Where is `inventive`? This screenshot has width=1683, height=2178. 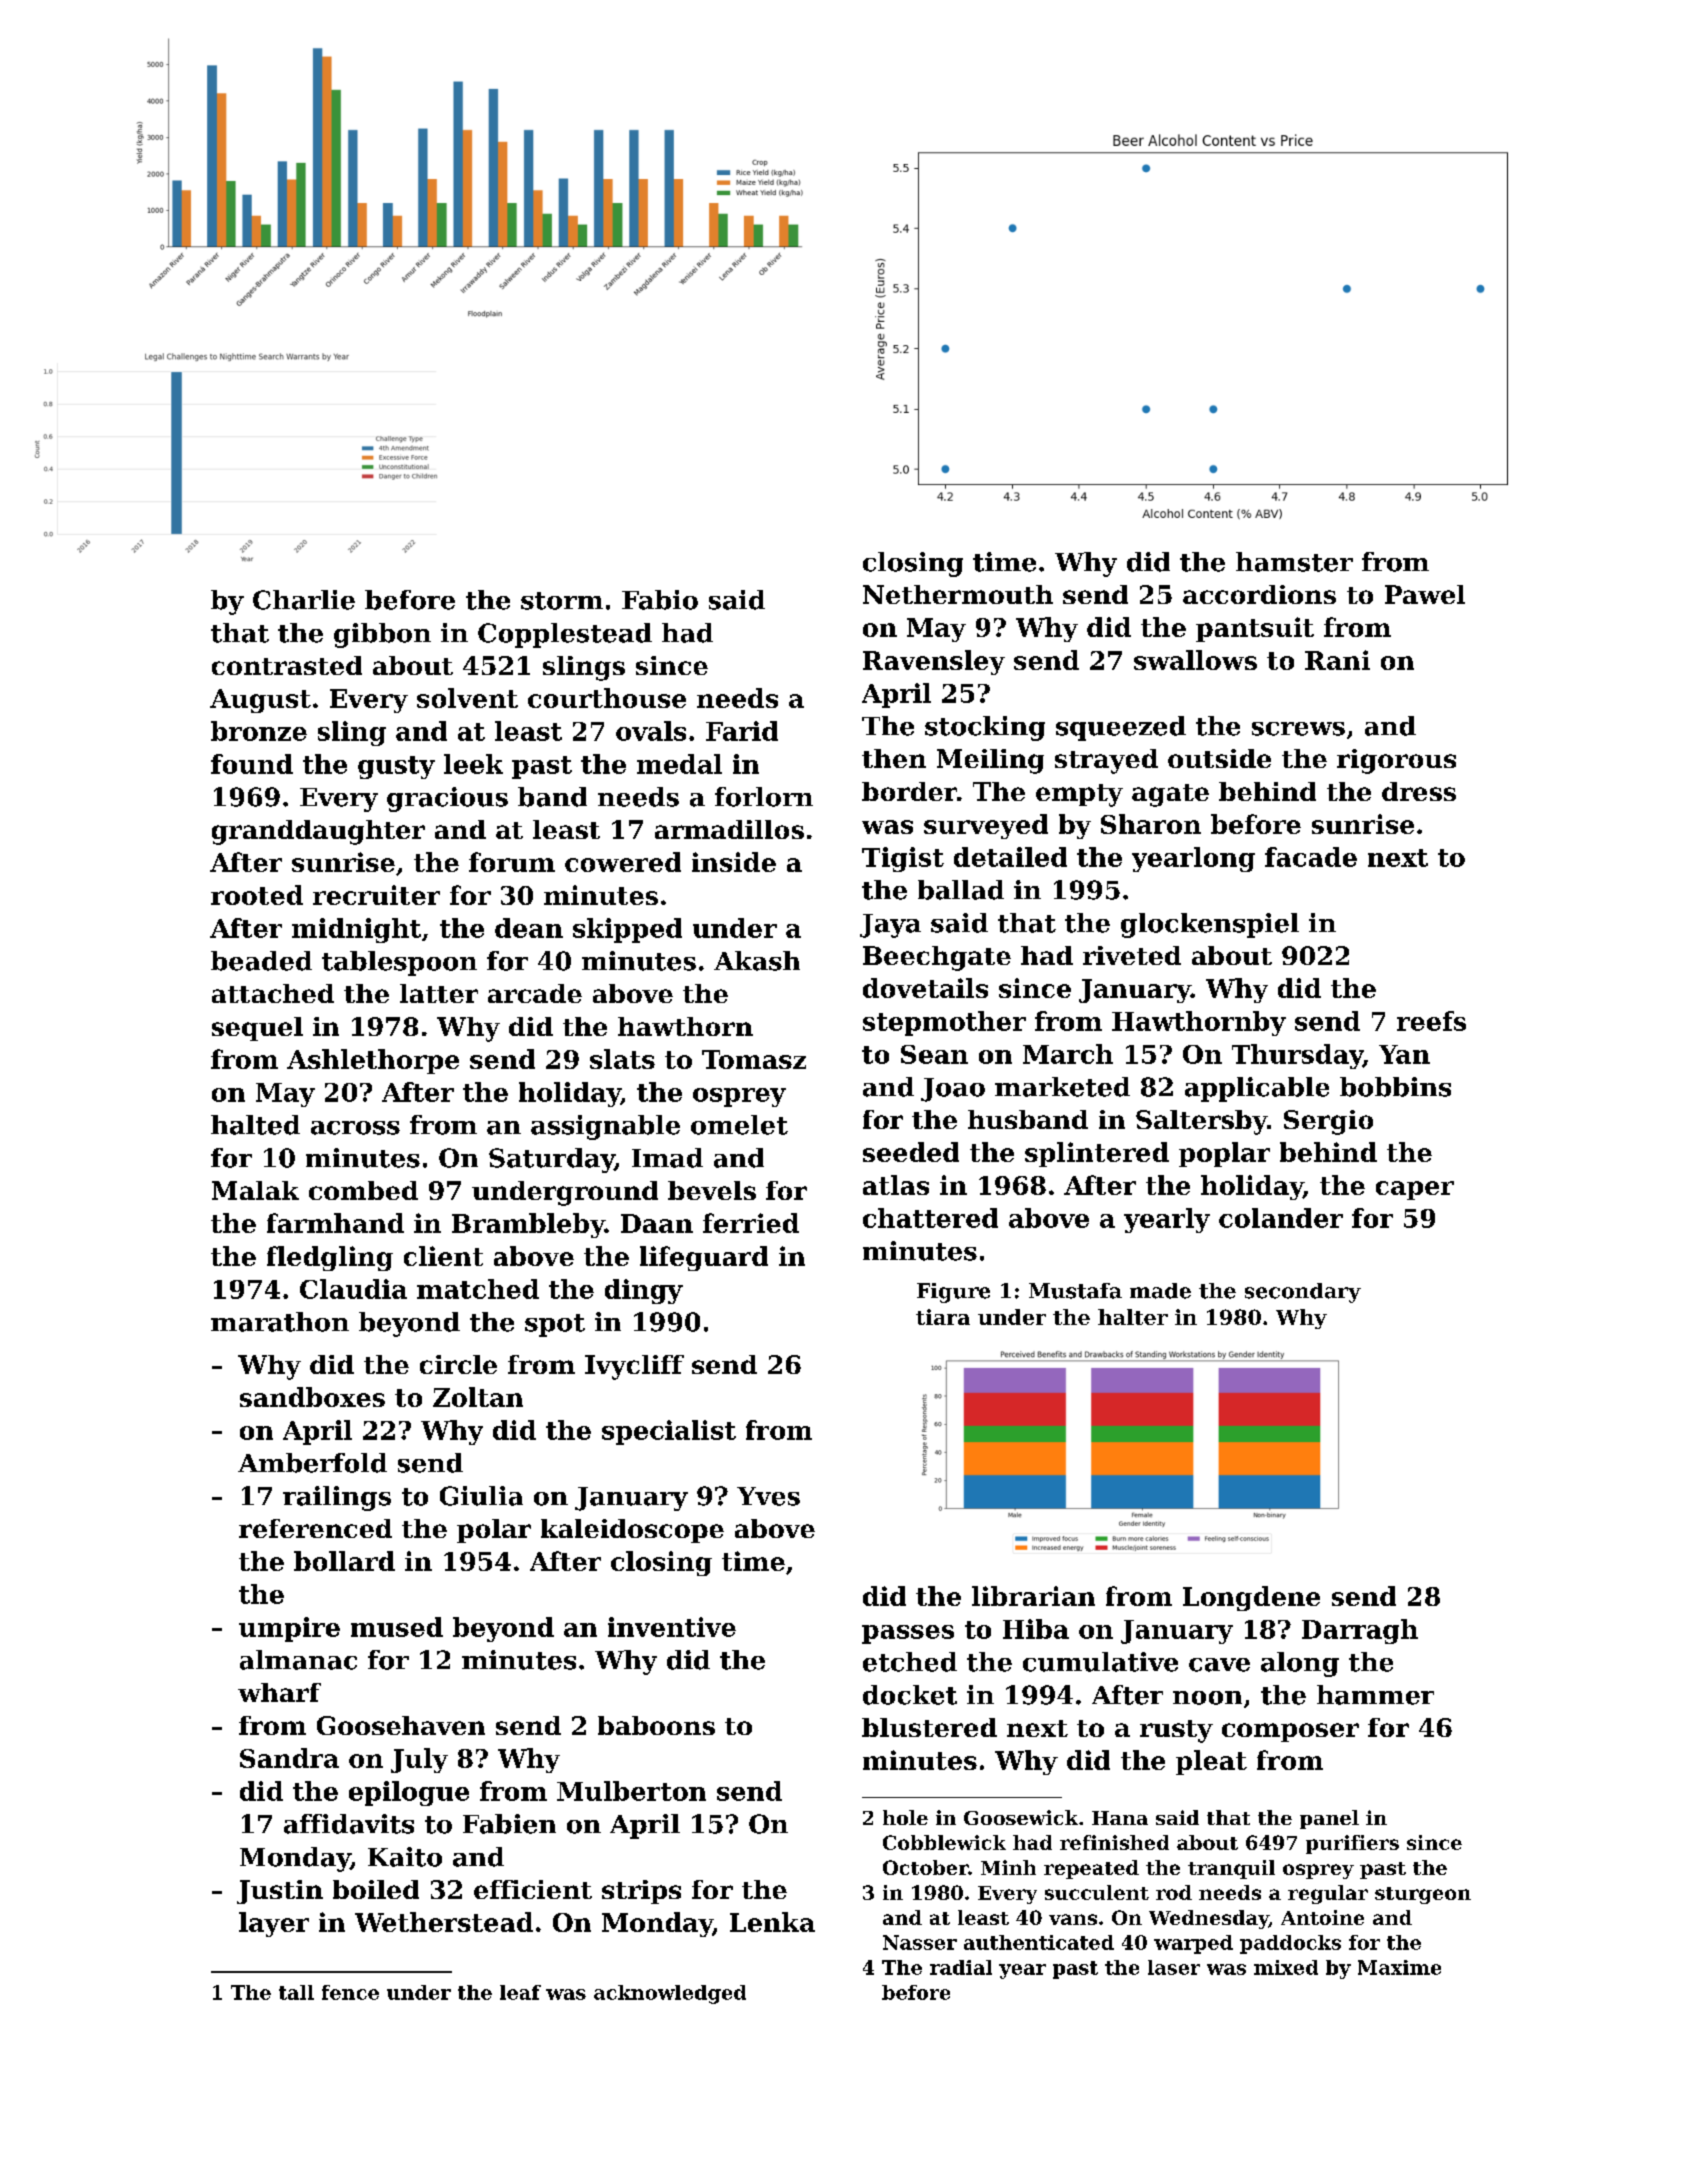 inventive is located at coordinates (672, 1627).
